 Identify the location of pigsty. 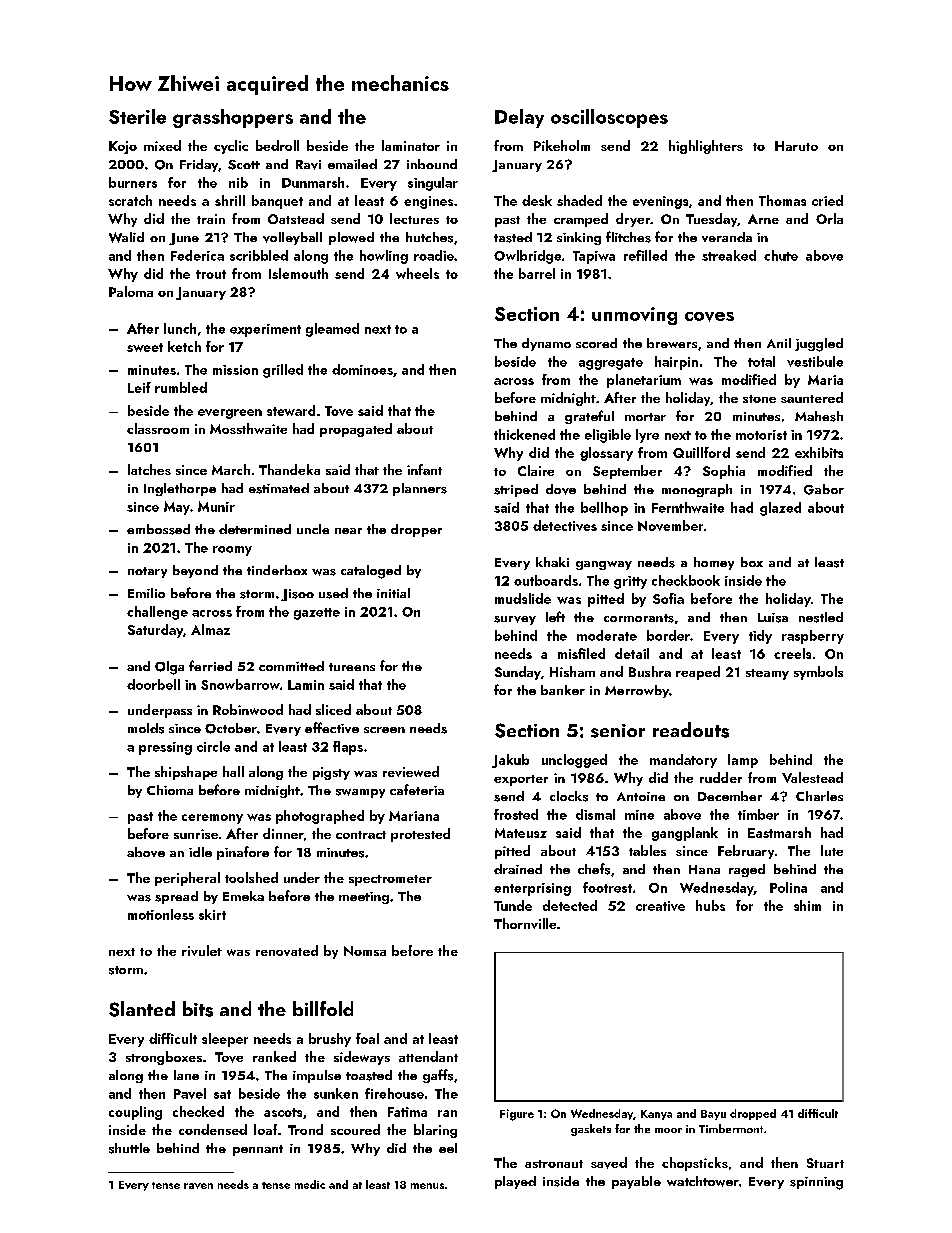
(331, 773).
